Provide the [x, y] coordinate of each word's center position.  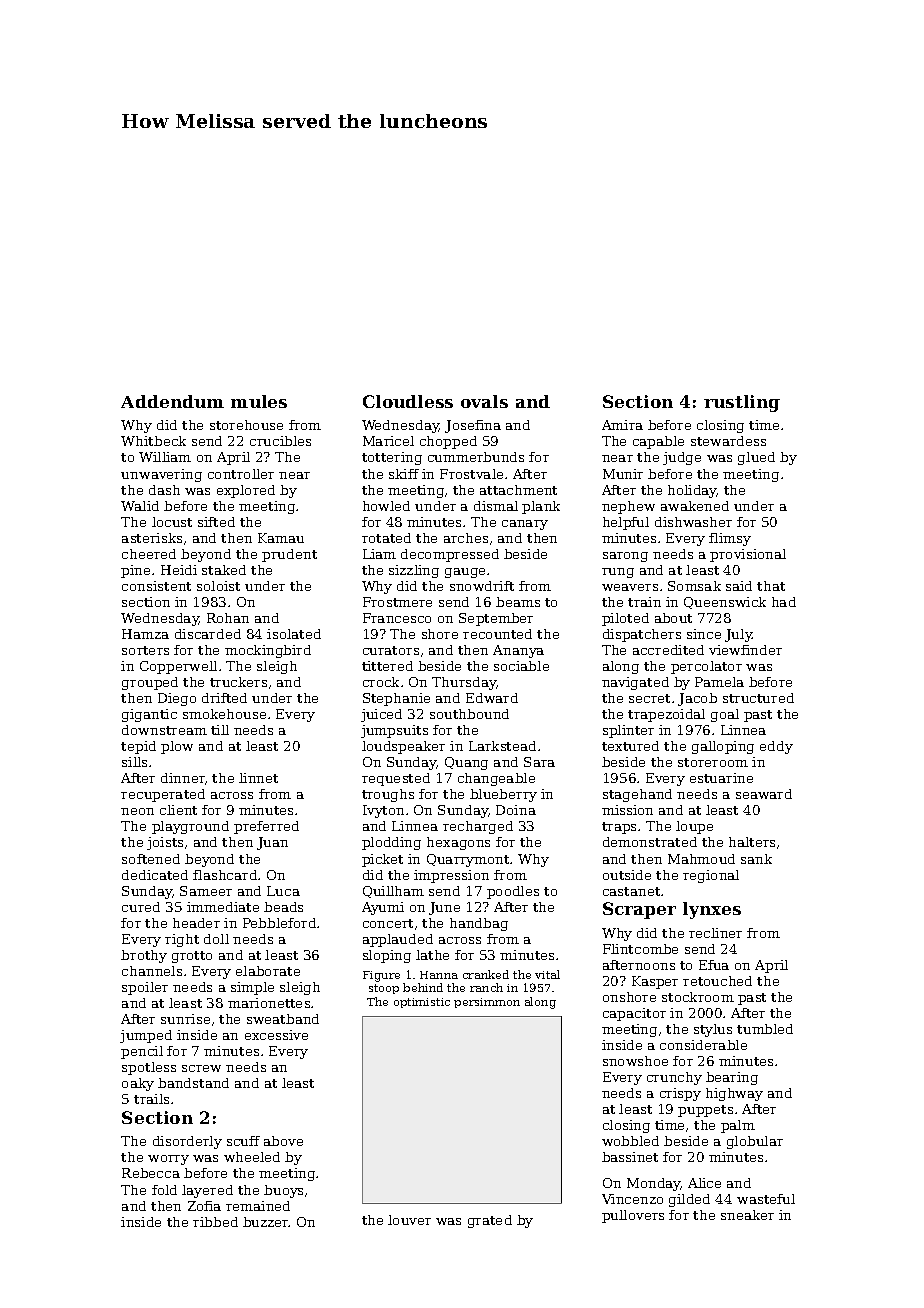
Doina [516, 810]
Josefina [473, 426]
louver [409, 1220]
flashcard [225, 875]
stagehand [637, 795]
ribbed [215, 1222]
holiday [692, 491]
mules [259, 401]
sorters [145, 650]
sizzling [414, 571]
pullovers [633, 1216]
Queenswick [725, 603]
